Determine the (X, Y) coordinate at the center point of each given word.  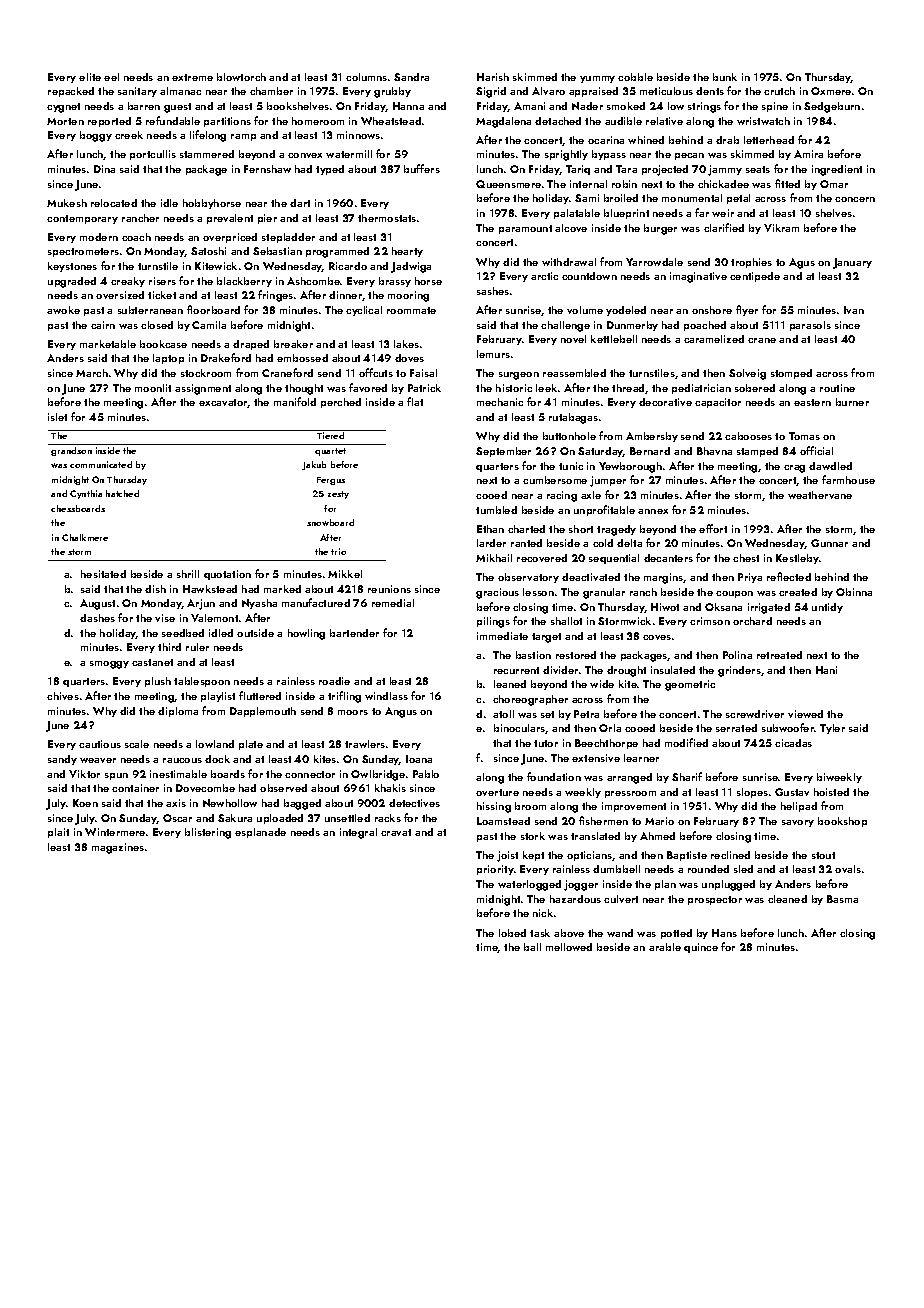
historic (514, 388)
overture (497, 792)
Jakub (314, 465)
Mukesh (67, 203)
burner (852, 402)
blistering (208, 833)
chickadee (723, 184)
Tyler (832, 729)
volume (585, 310)
